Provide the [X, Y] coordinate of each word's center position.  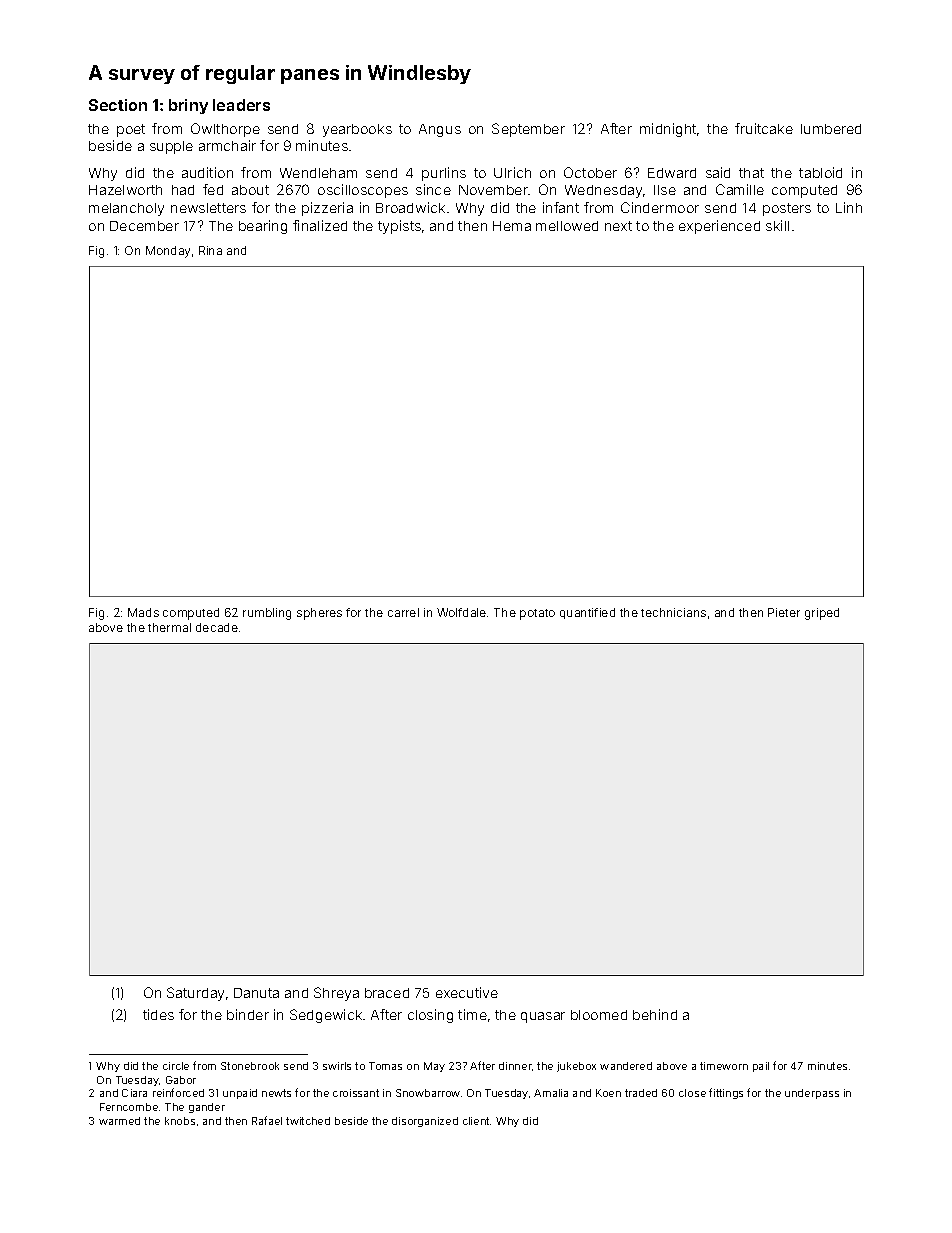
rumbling [267, 614]
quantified [587, 613]
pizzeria [327, 209]
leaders [241, 105]
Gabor [181, 1080]
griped [822, 614]
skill [777, 225]
